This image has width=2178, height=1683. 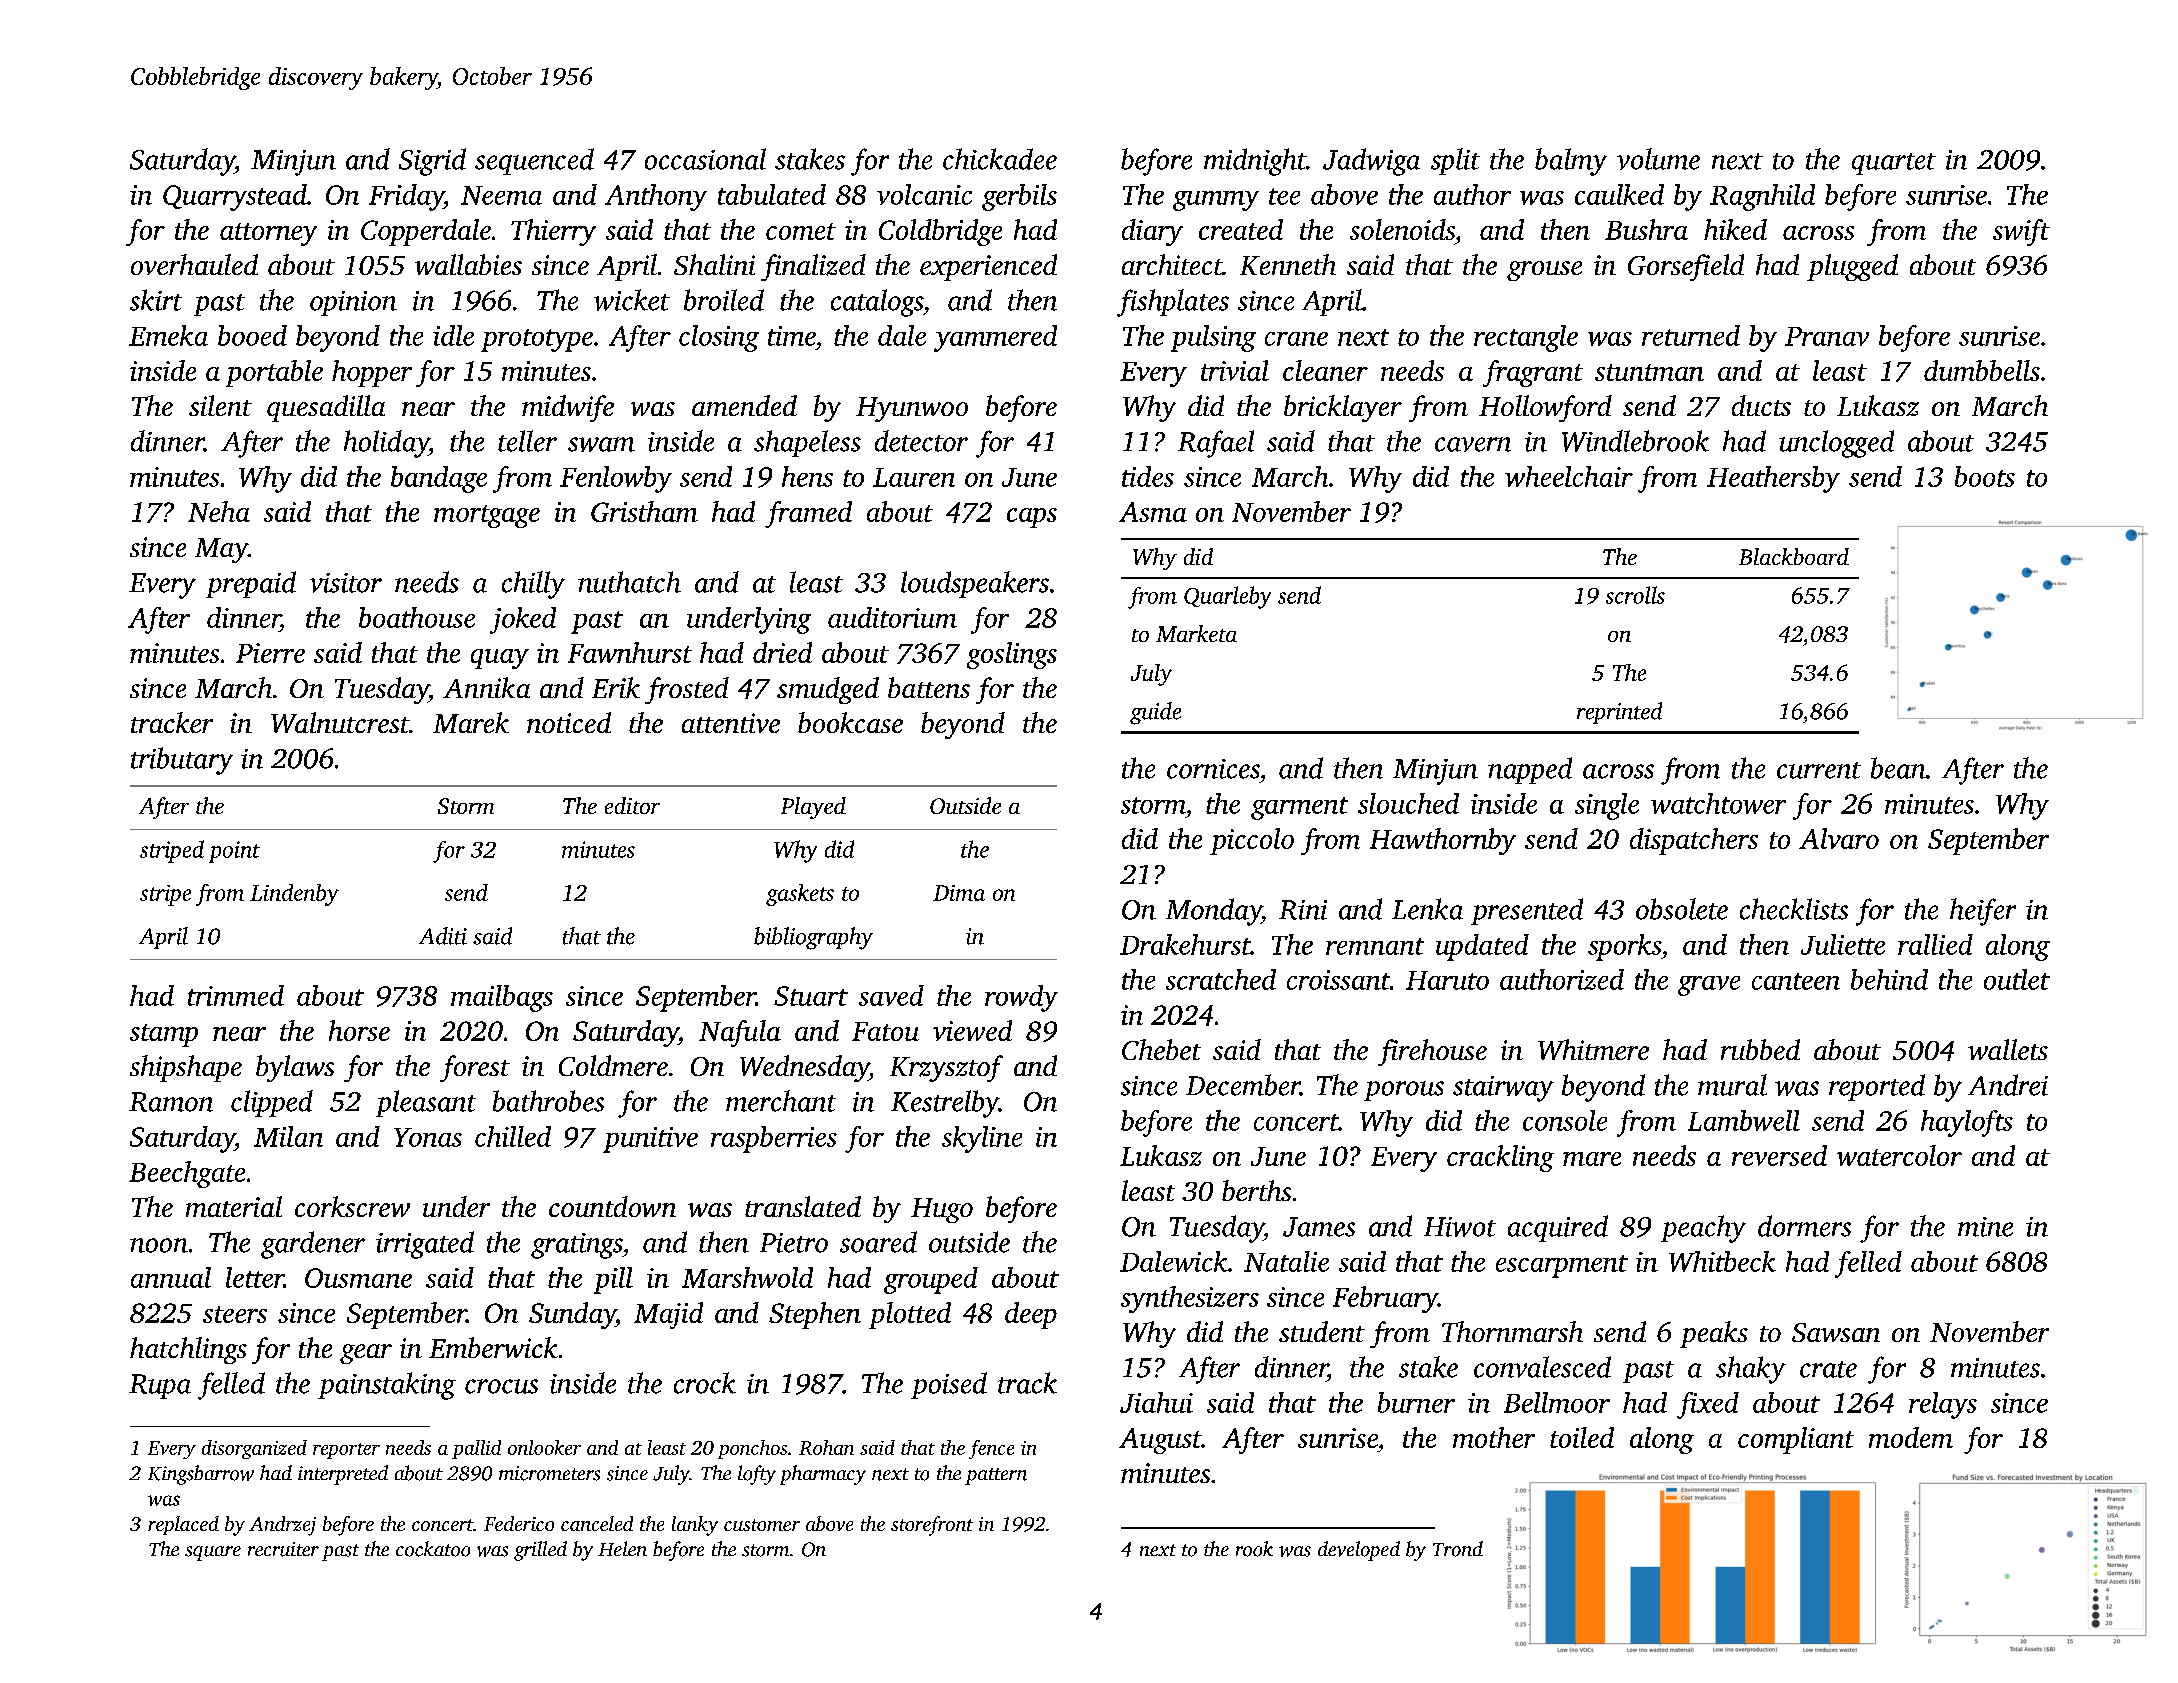 I want to click on chickadee, so click(x=1000, y=159).
